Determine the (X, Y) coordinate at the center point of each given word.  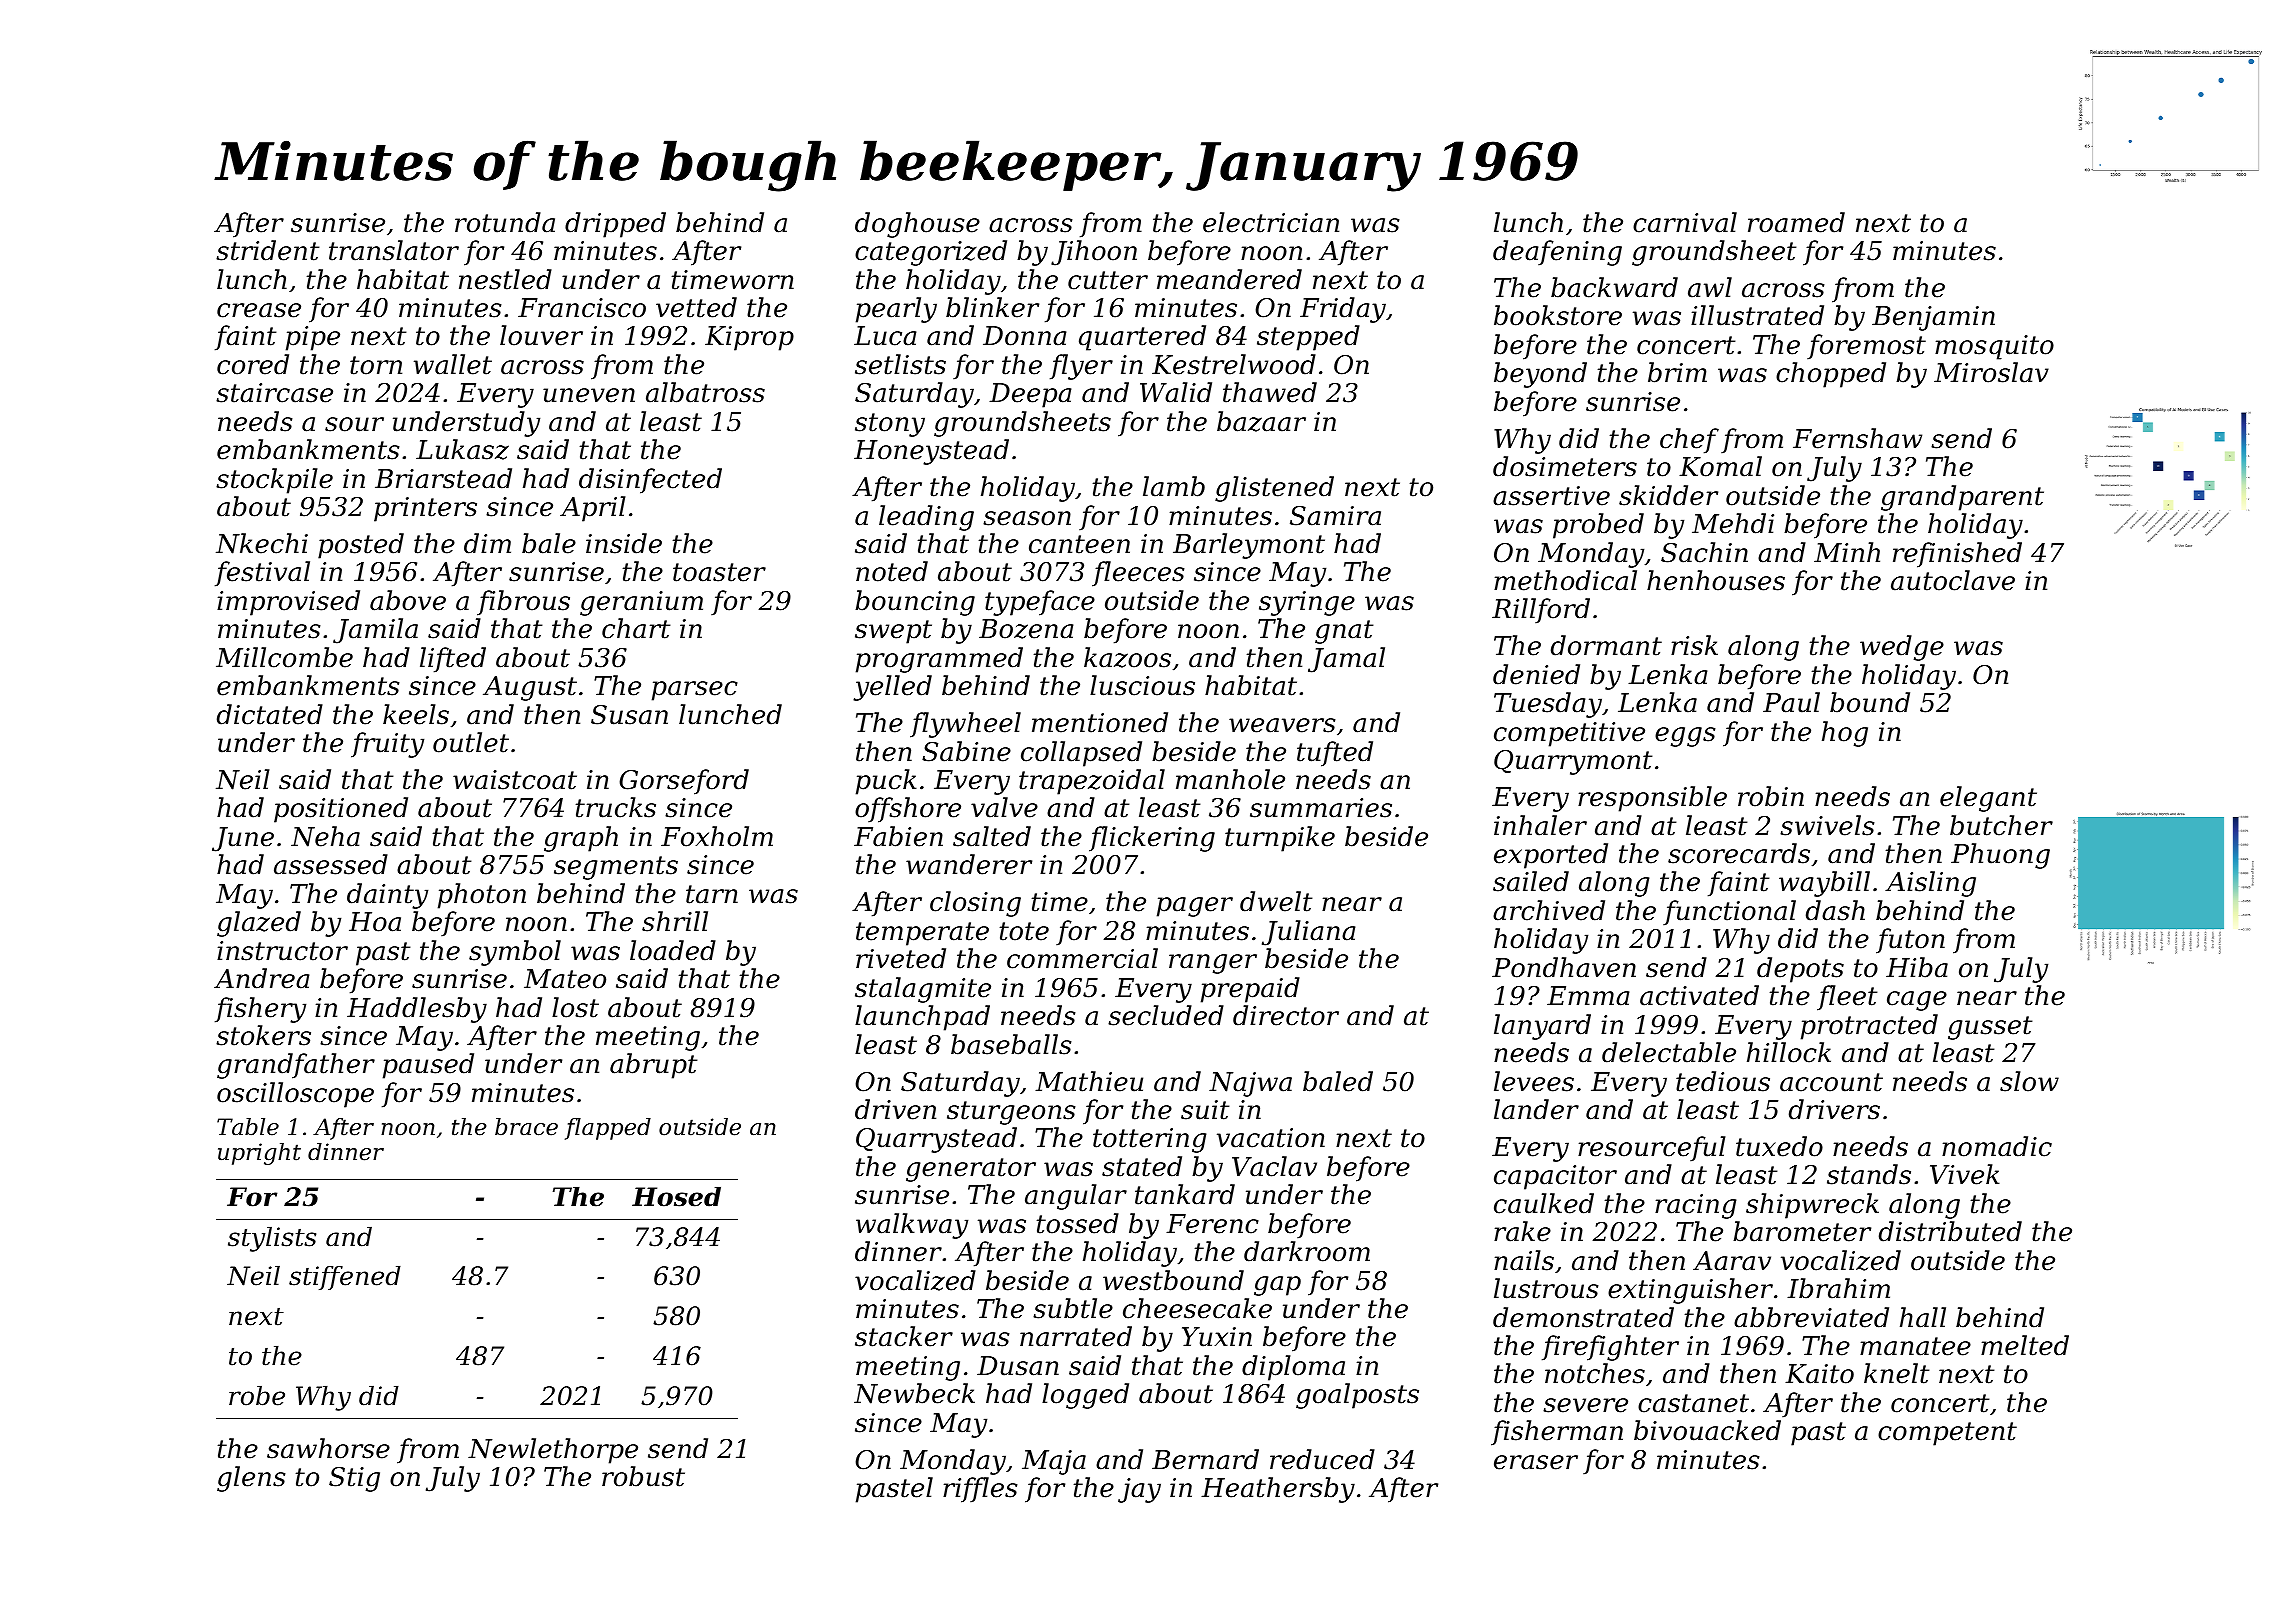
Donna (1025, 336)
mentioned (1100, 722)
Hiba (1917, 967)
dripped (615, 225)
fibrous (523, 603)
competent (1947, 1434)
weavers (1282, 725)
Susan (629, 715)
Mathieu (1089, 1081)
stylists (272, 1239)
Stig (354, 1479)
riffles (980, 1490)
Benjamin (1933, 318)
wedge (1902, 648)
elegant (1988, 799)
